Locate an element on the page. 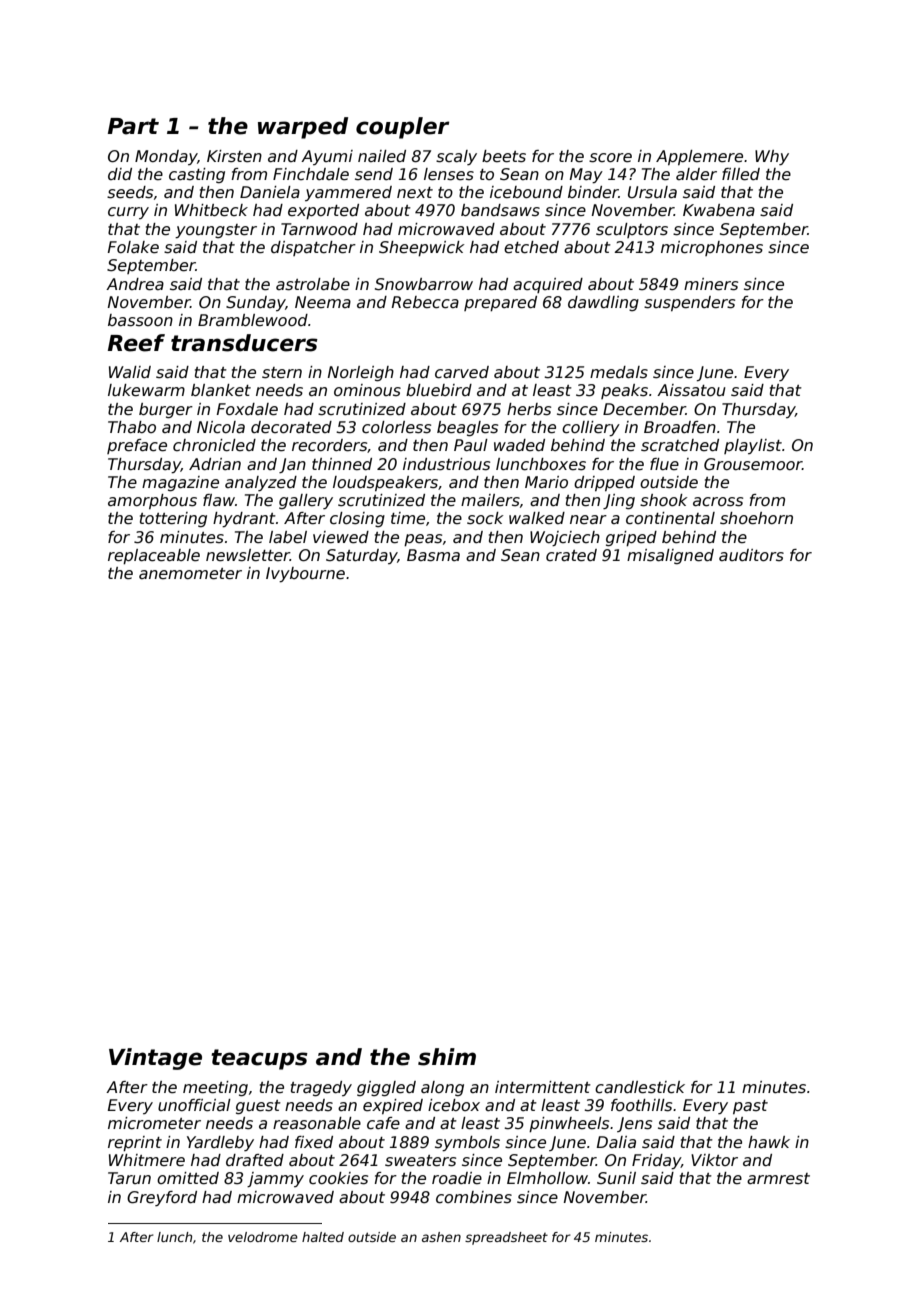 This page has height=1308, width=924. Aissatou is located at coordinates (691, 390).
